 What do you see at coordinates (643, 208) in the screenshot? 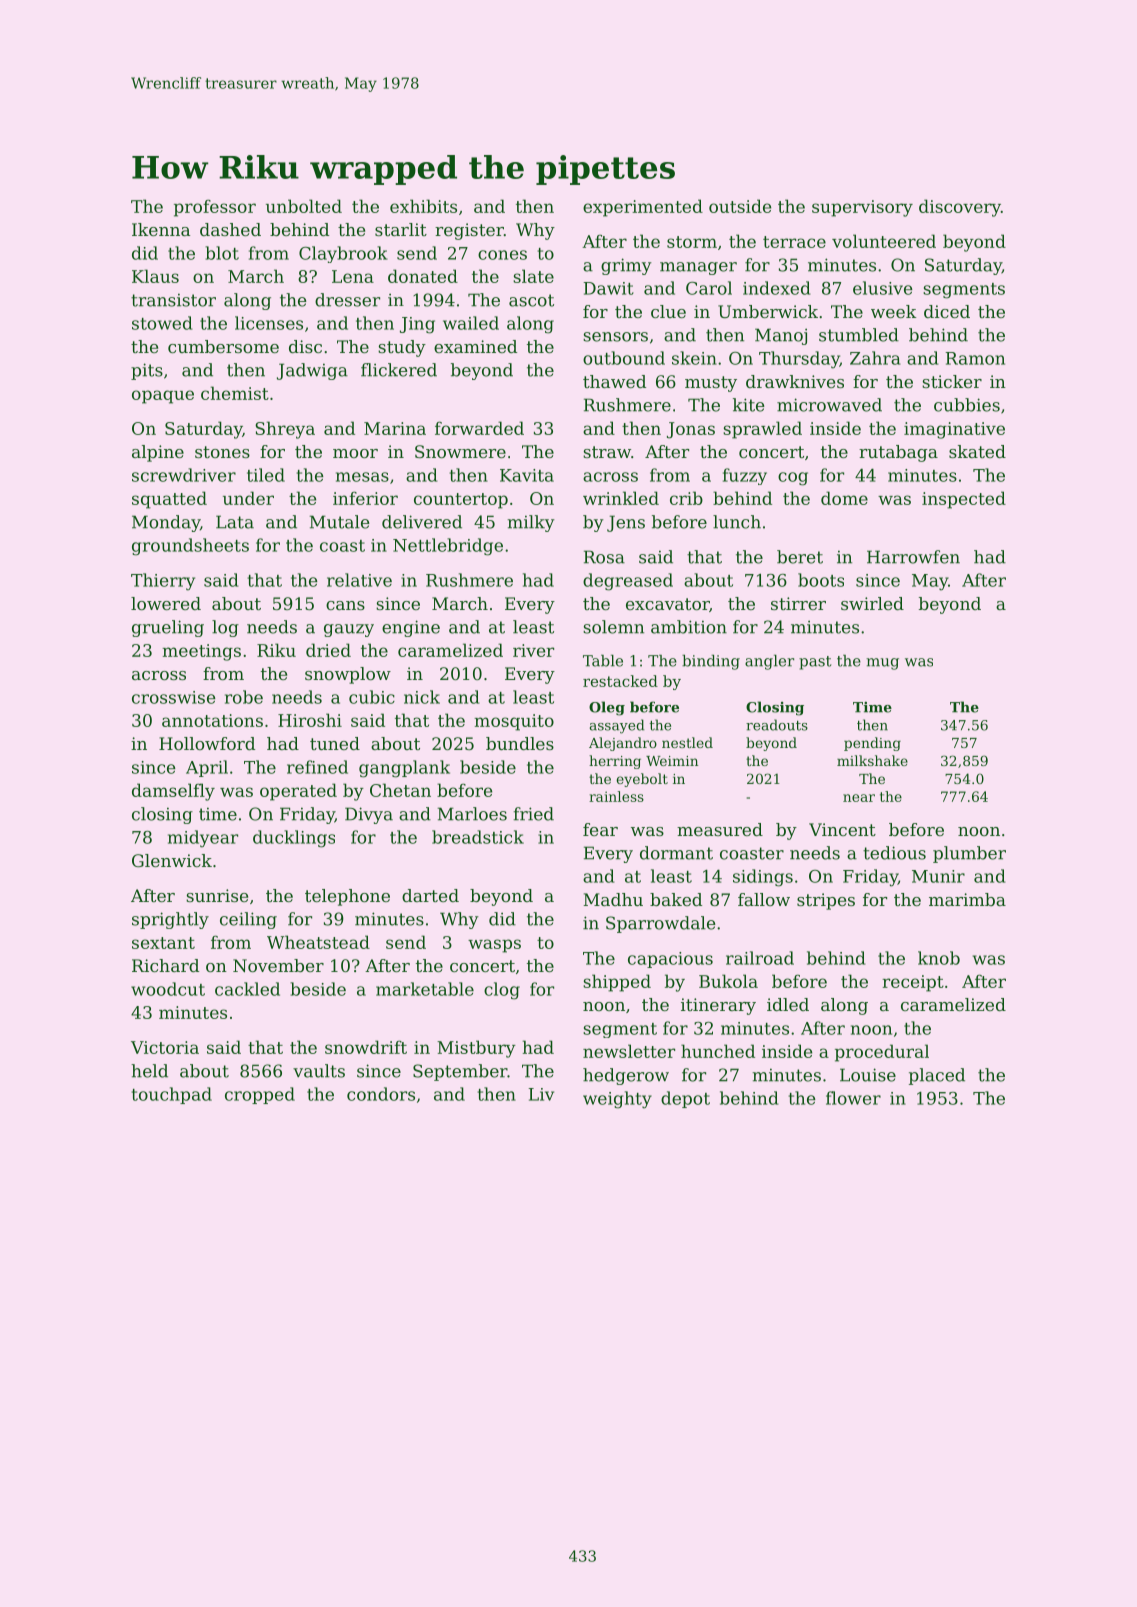
I see `experimented` at bounding box center [643, 208].
